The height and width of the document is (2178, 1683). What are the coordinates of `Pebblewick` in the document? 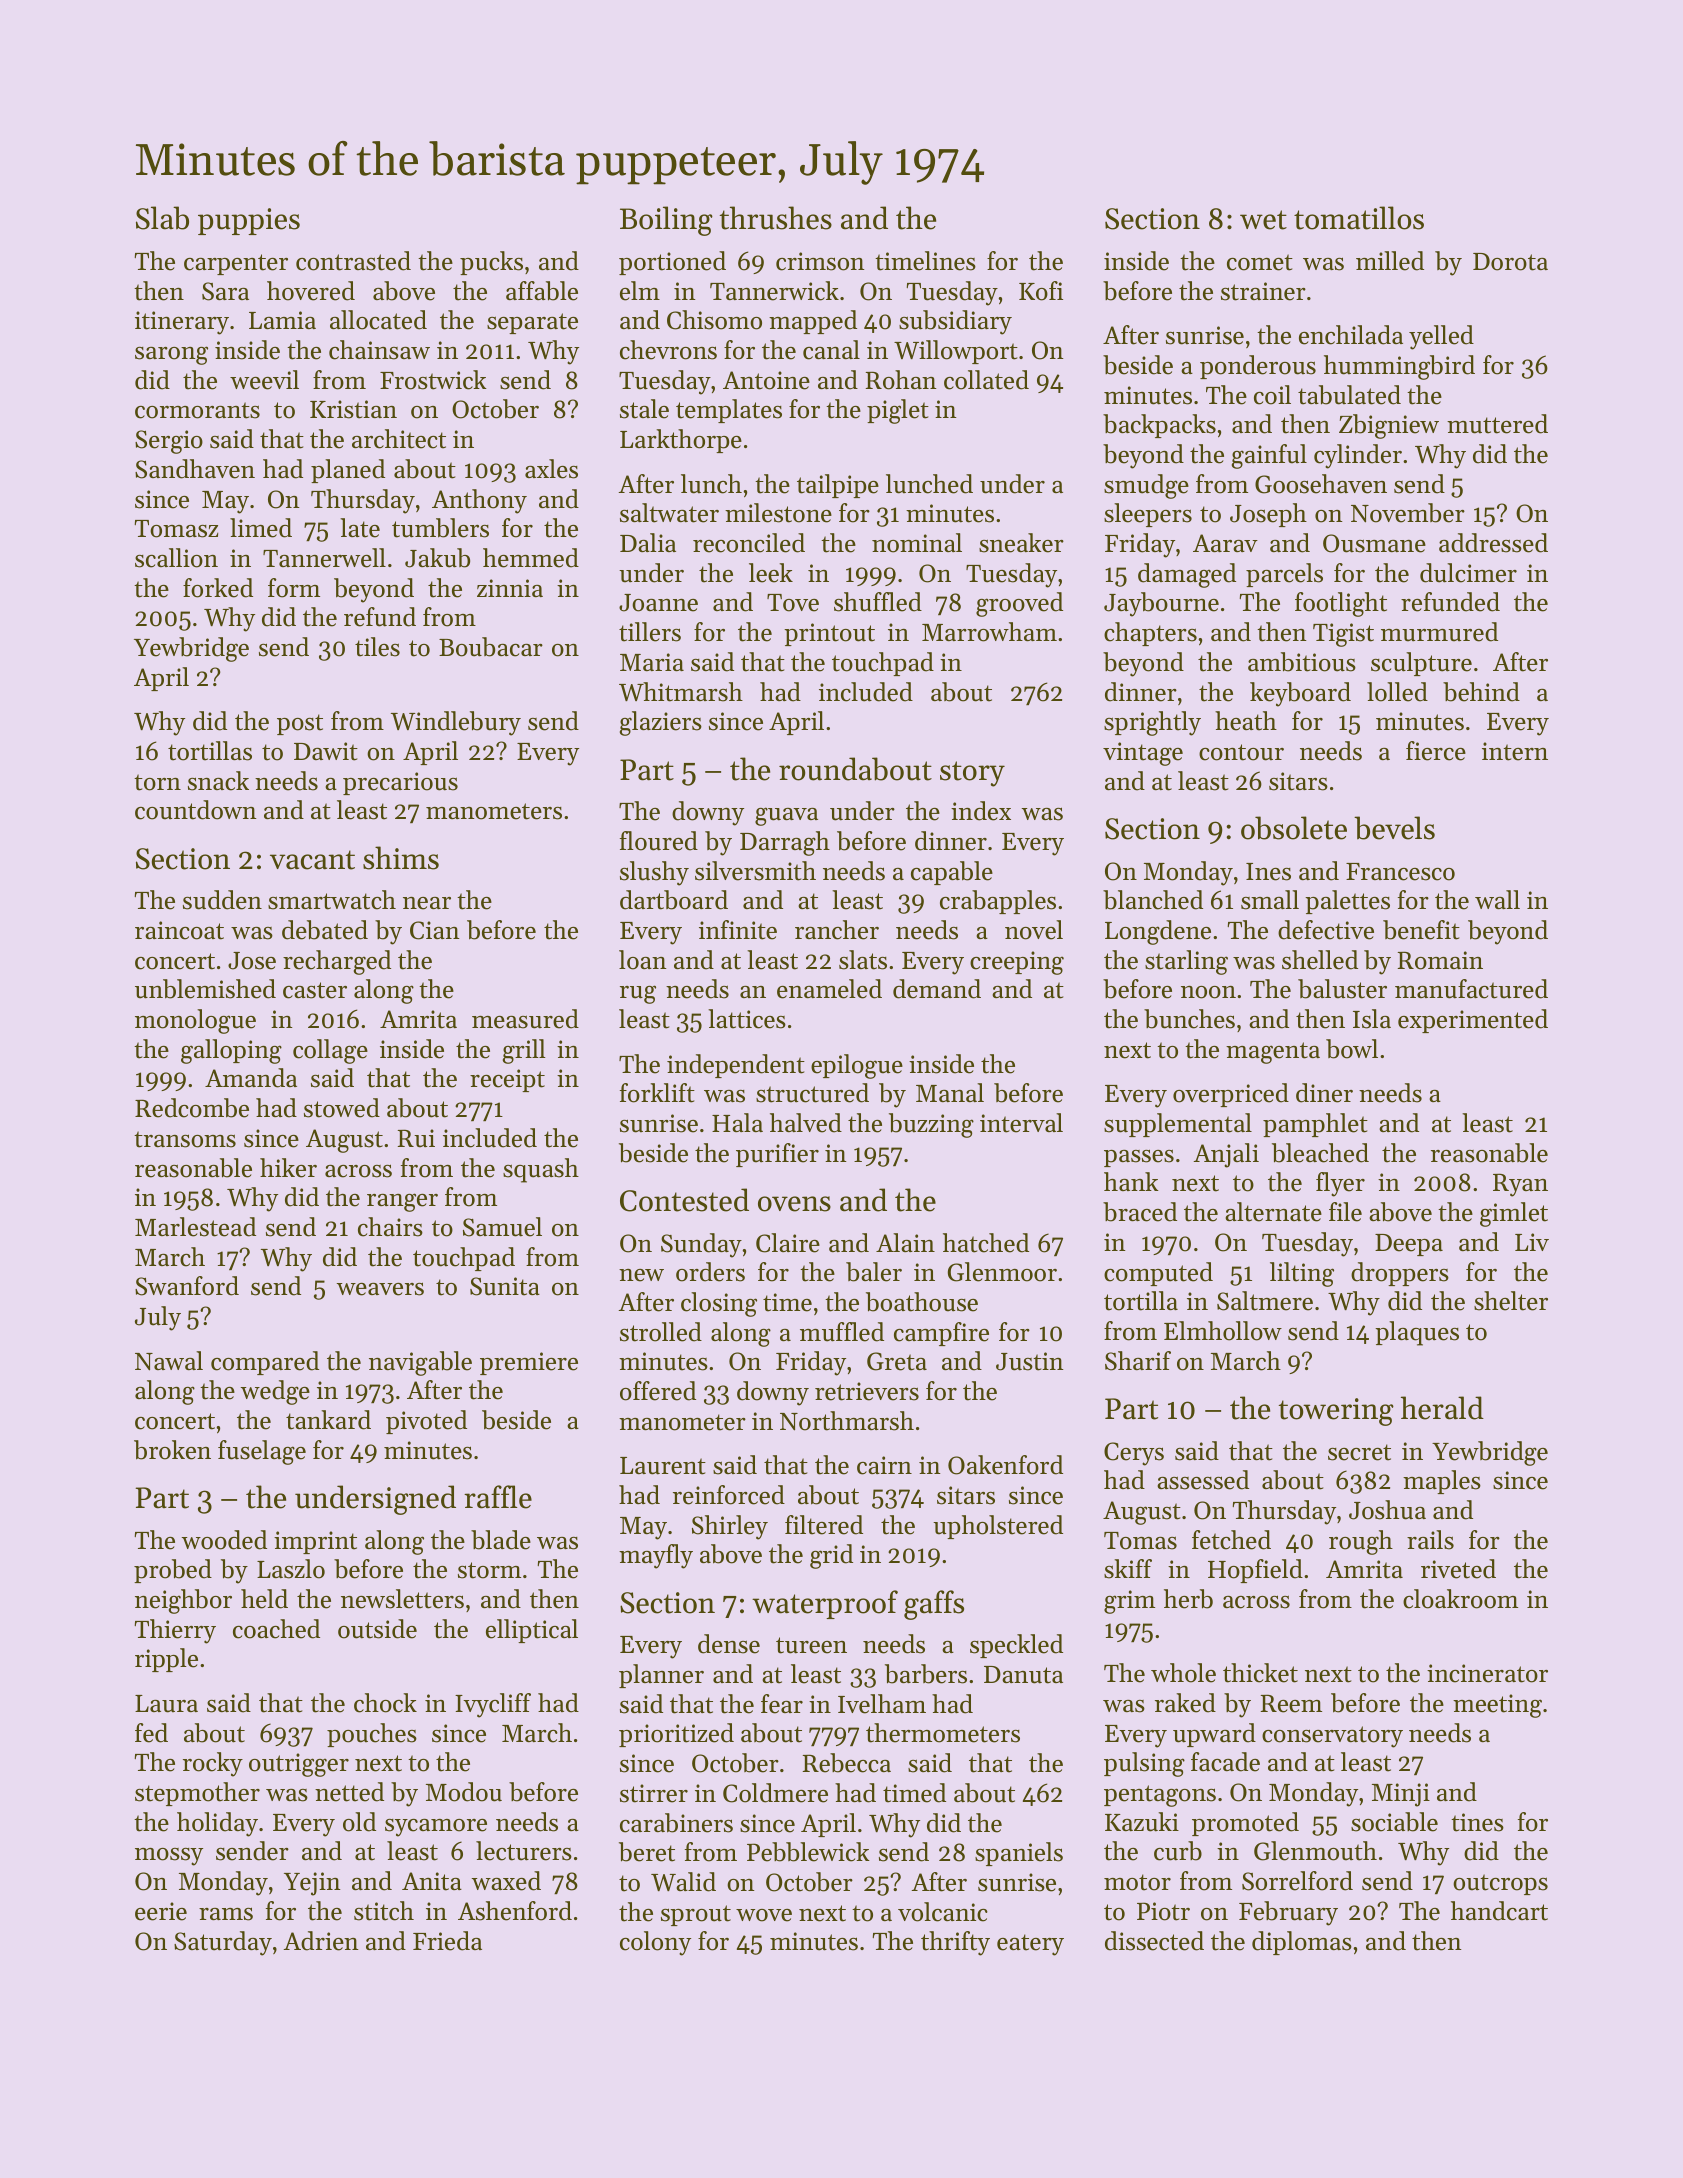 It's located at (808, 1852).
